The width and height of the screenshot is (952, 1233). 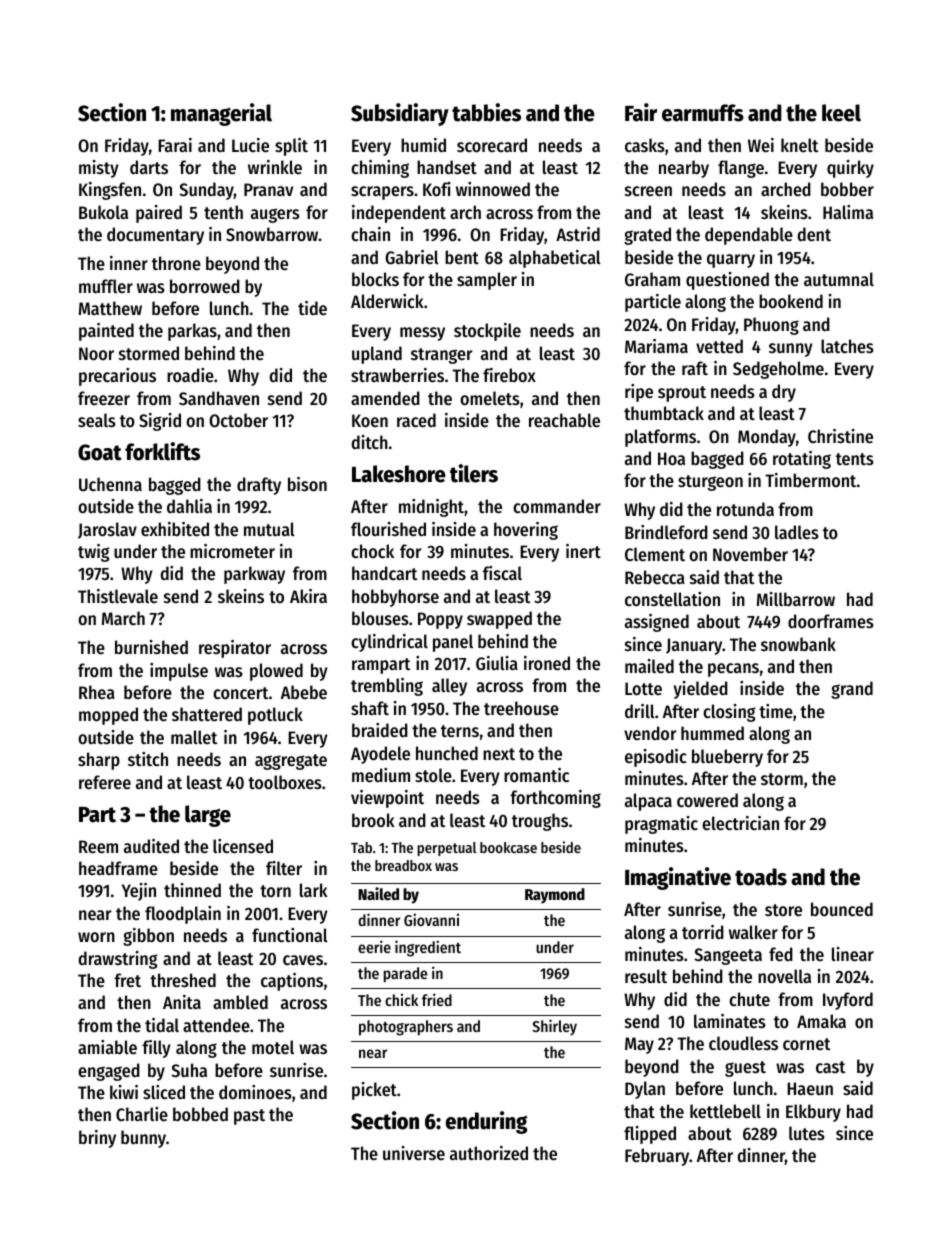 I want to click on seals, so click(x=97, y=420).
